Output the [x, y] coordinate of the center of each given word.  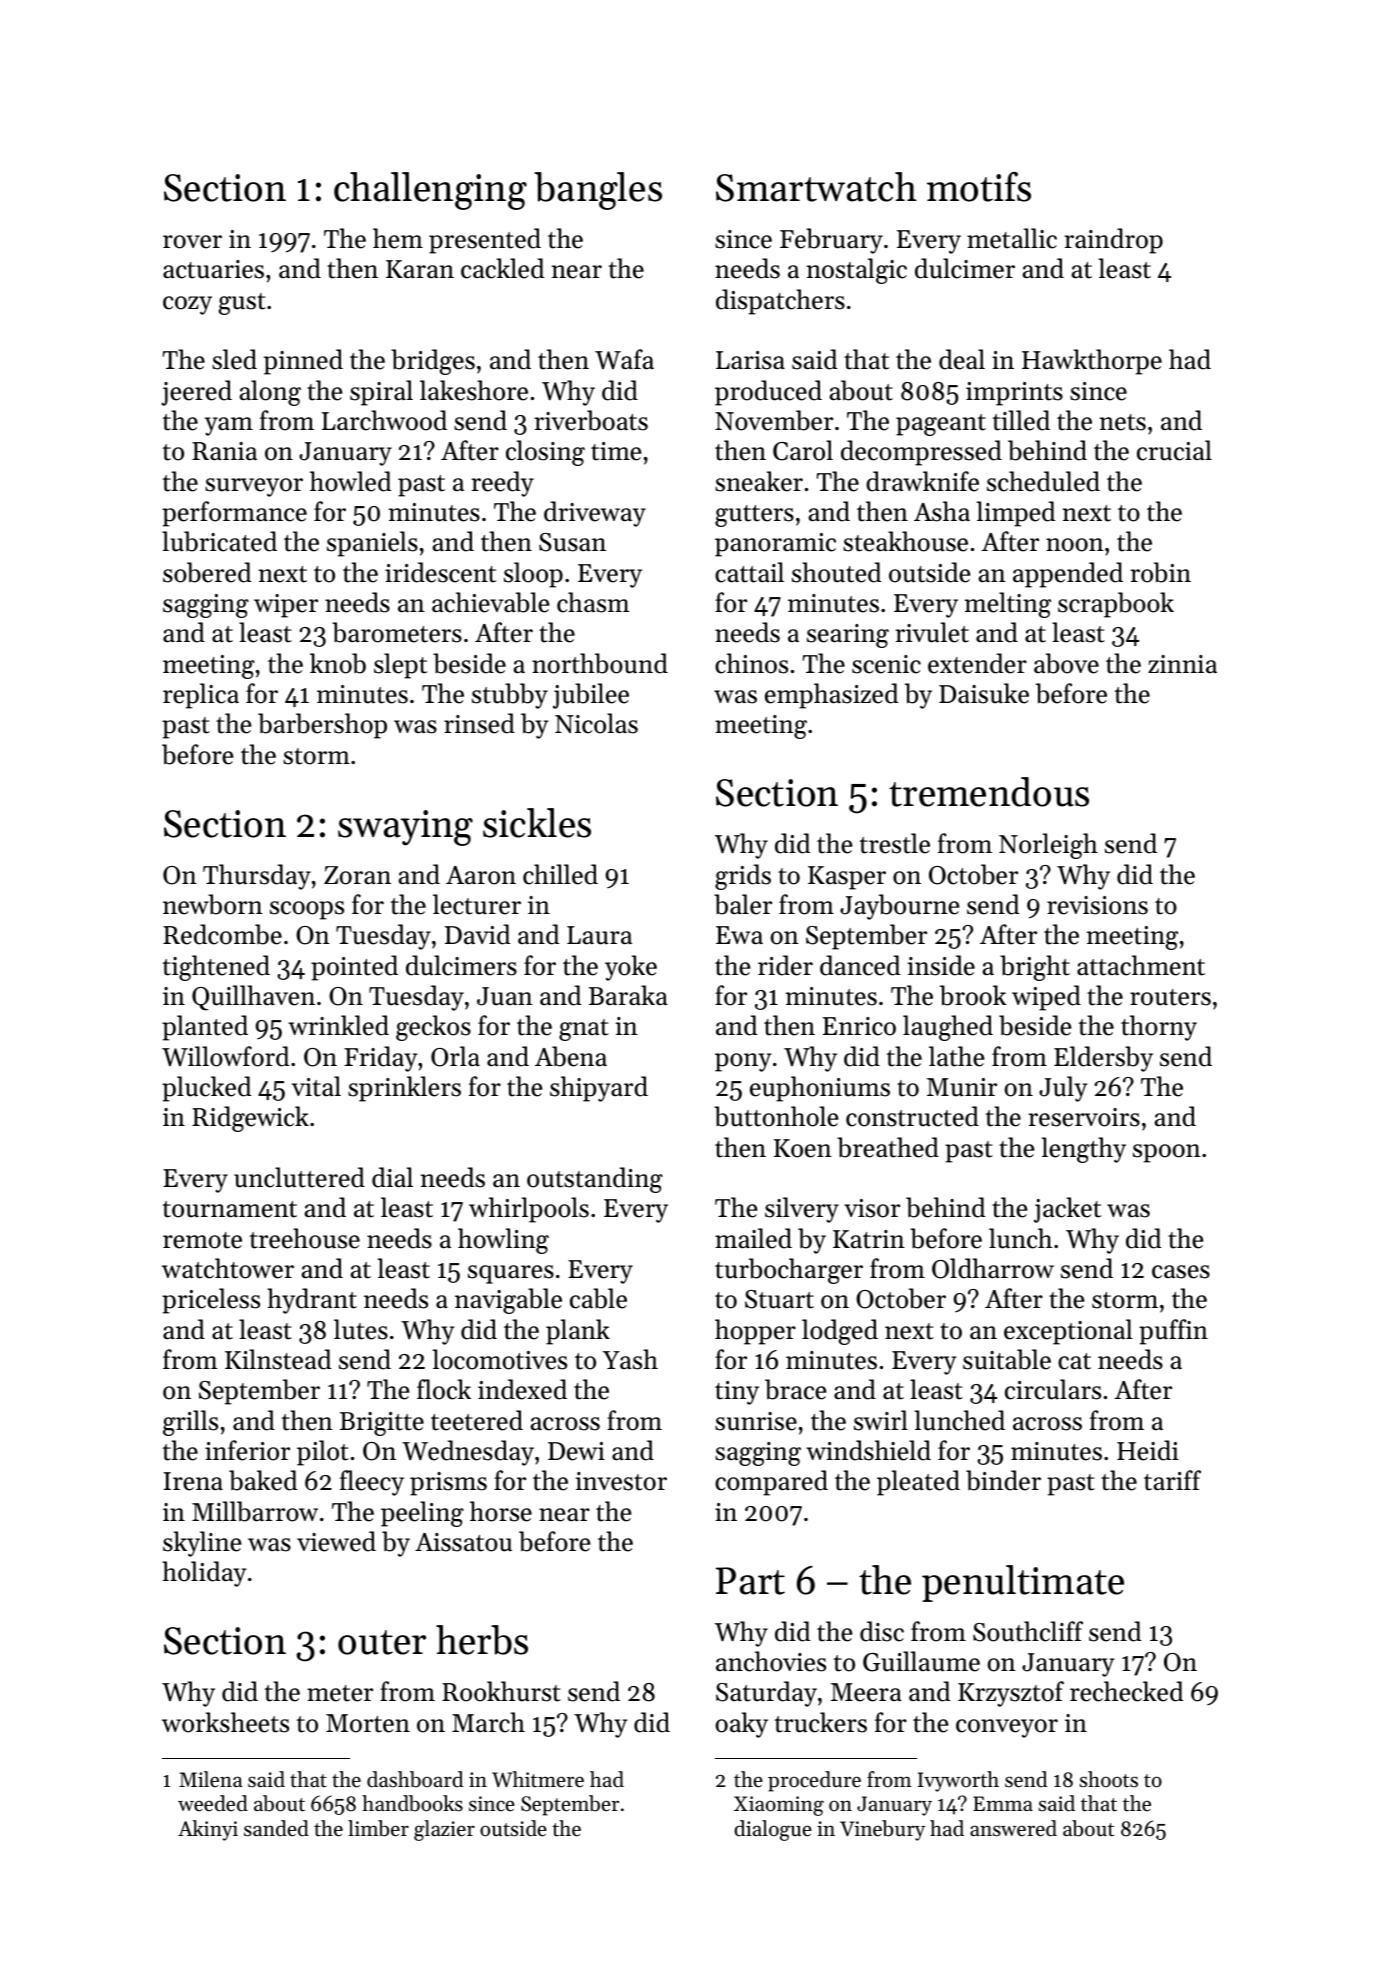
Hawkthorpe [1092, 362]
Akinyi [208, 1830]
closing [545, 453]
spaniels [372, 544]
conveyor [1007, 1728]
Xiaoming [779, 1806]
